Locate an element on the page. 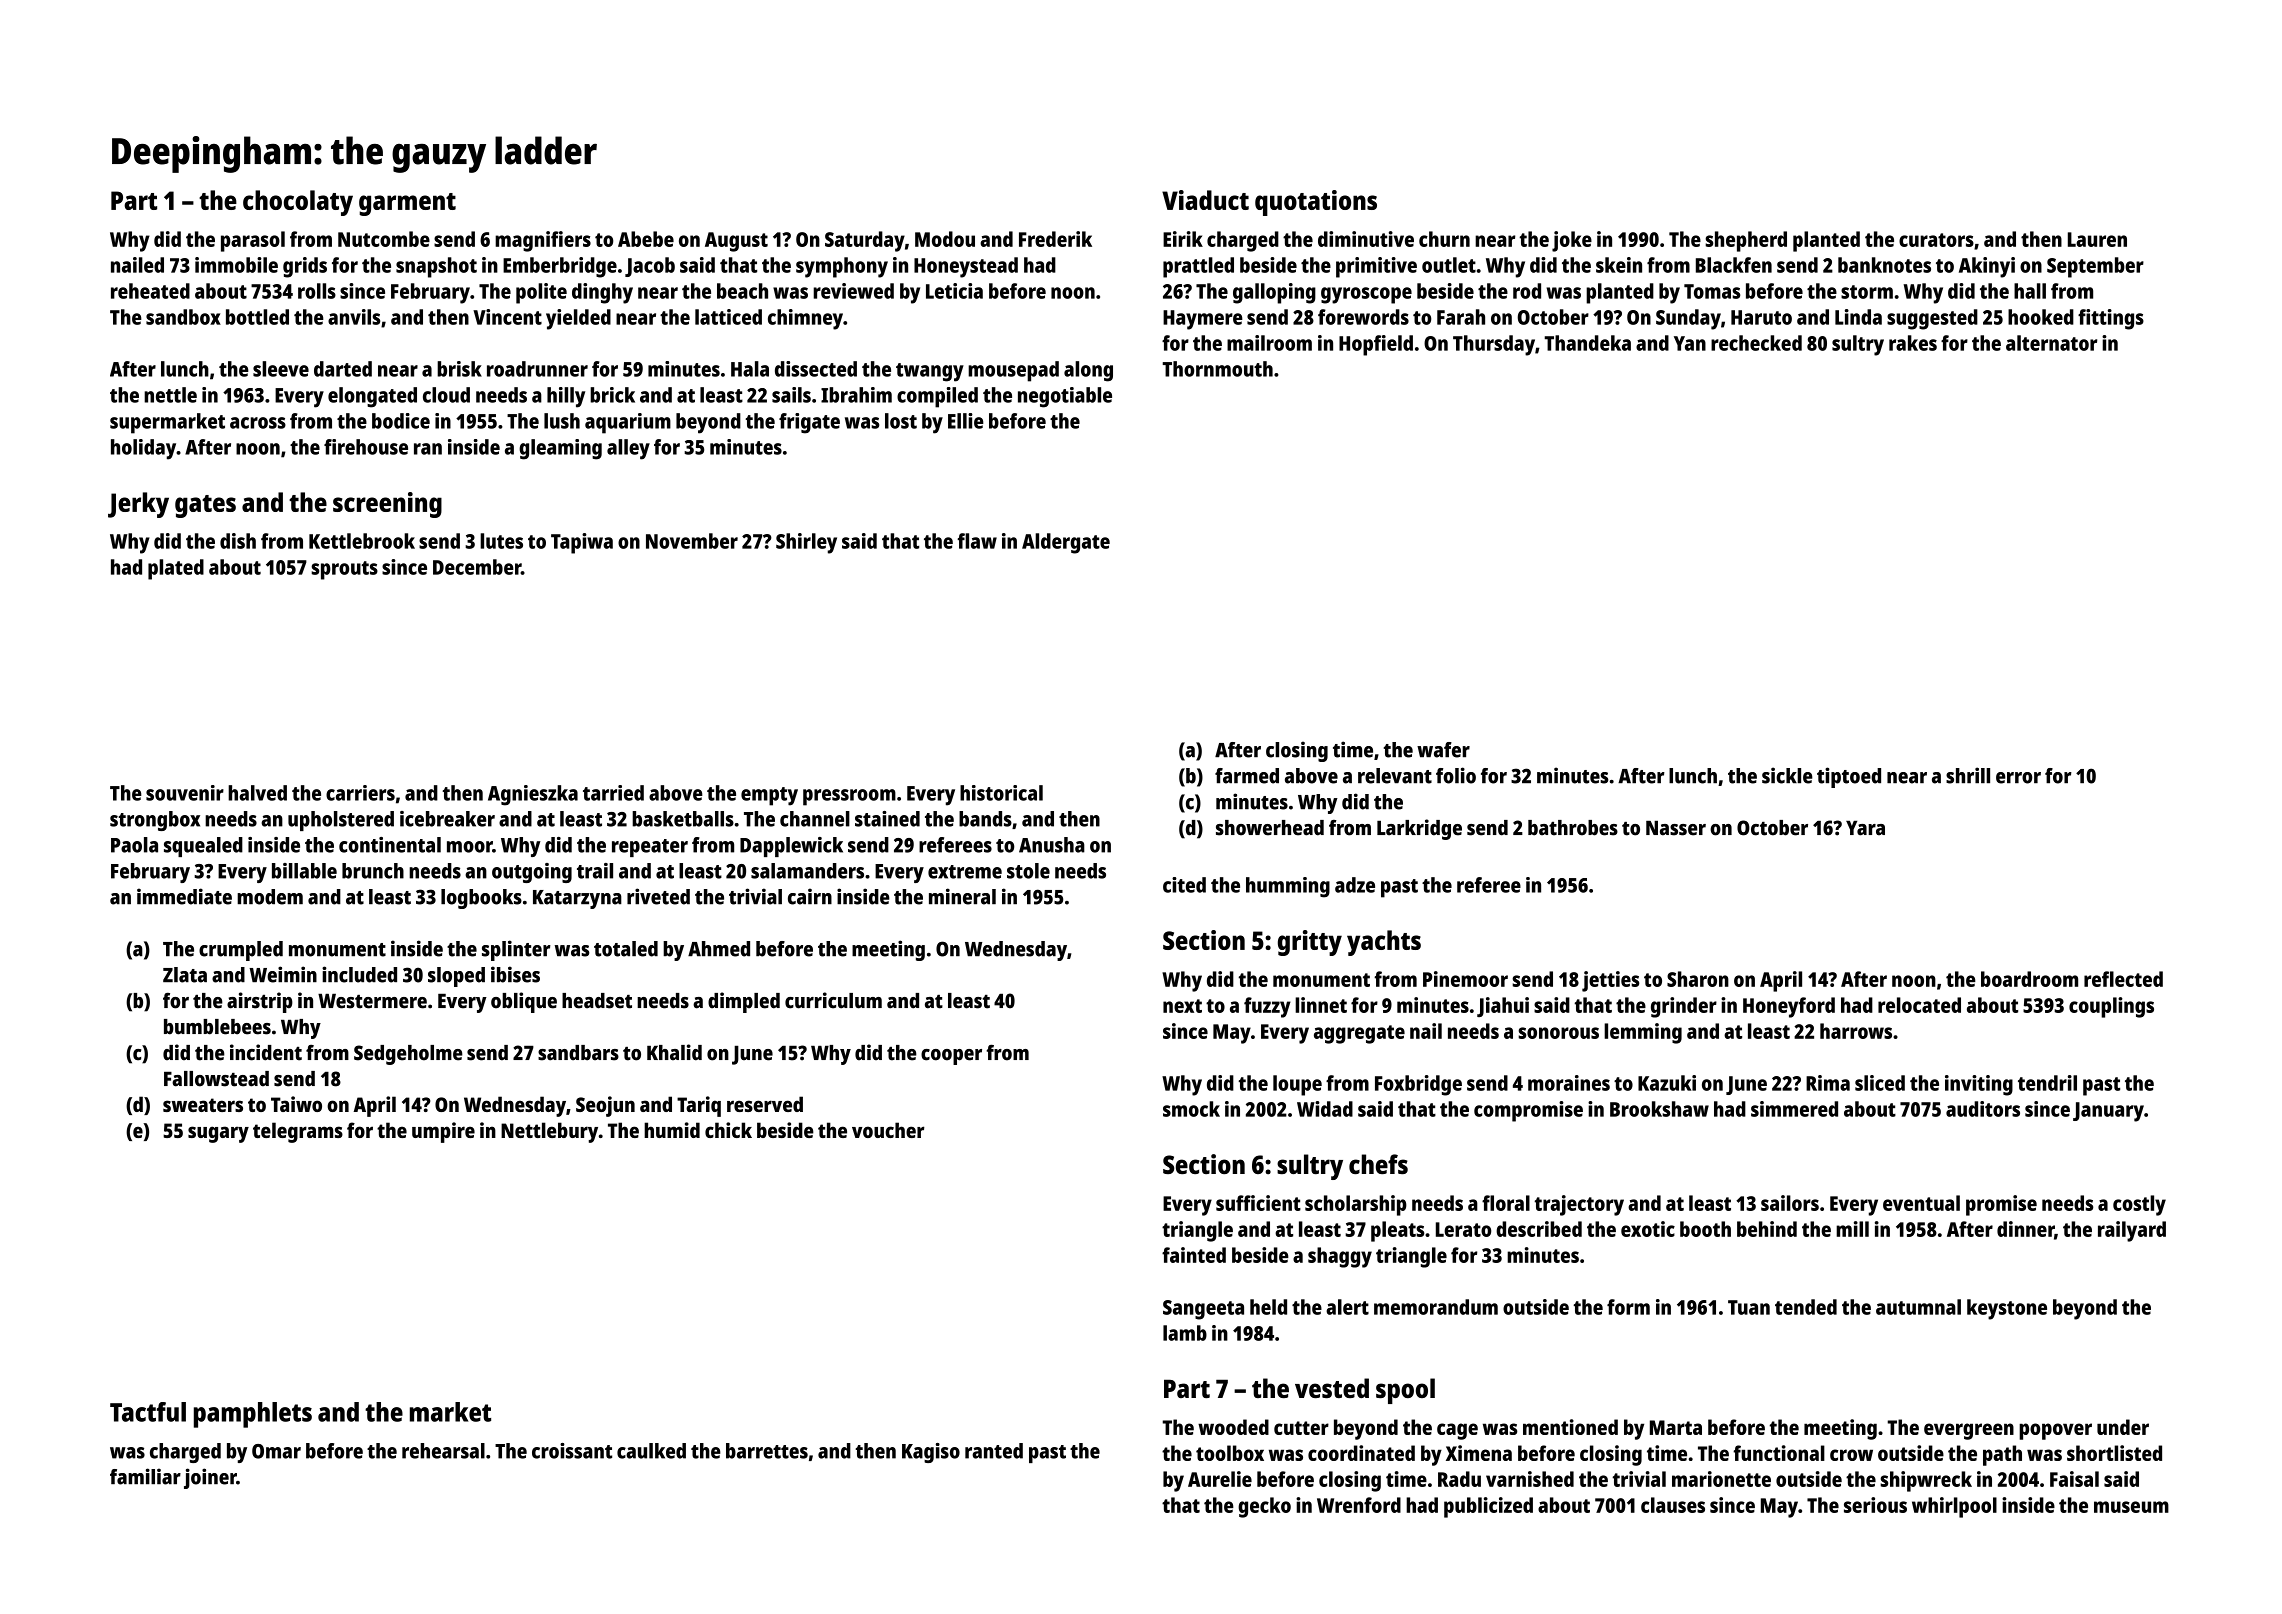 The width and height of the page is (2282, 1614). gecko is located at coordinates (1264, 1507).
